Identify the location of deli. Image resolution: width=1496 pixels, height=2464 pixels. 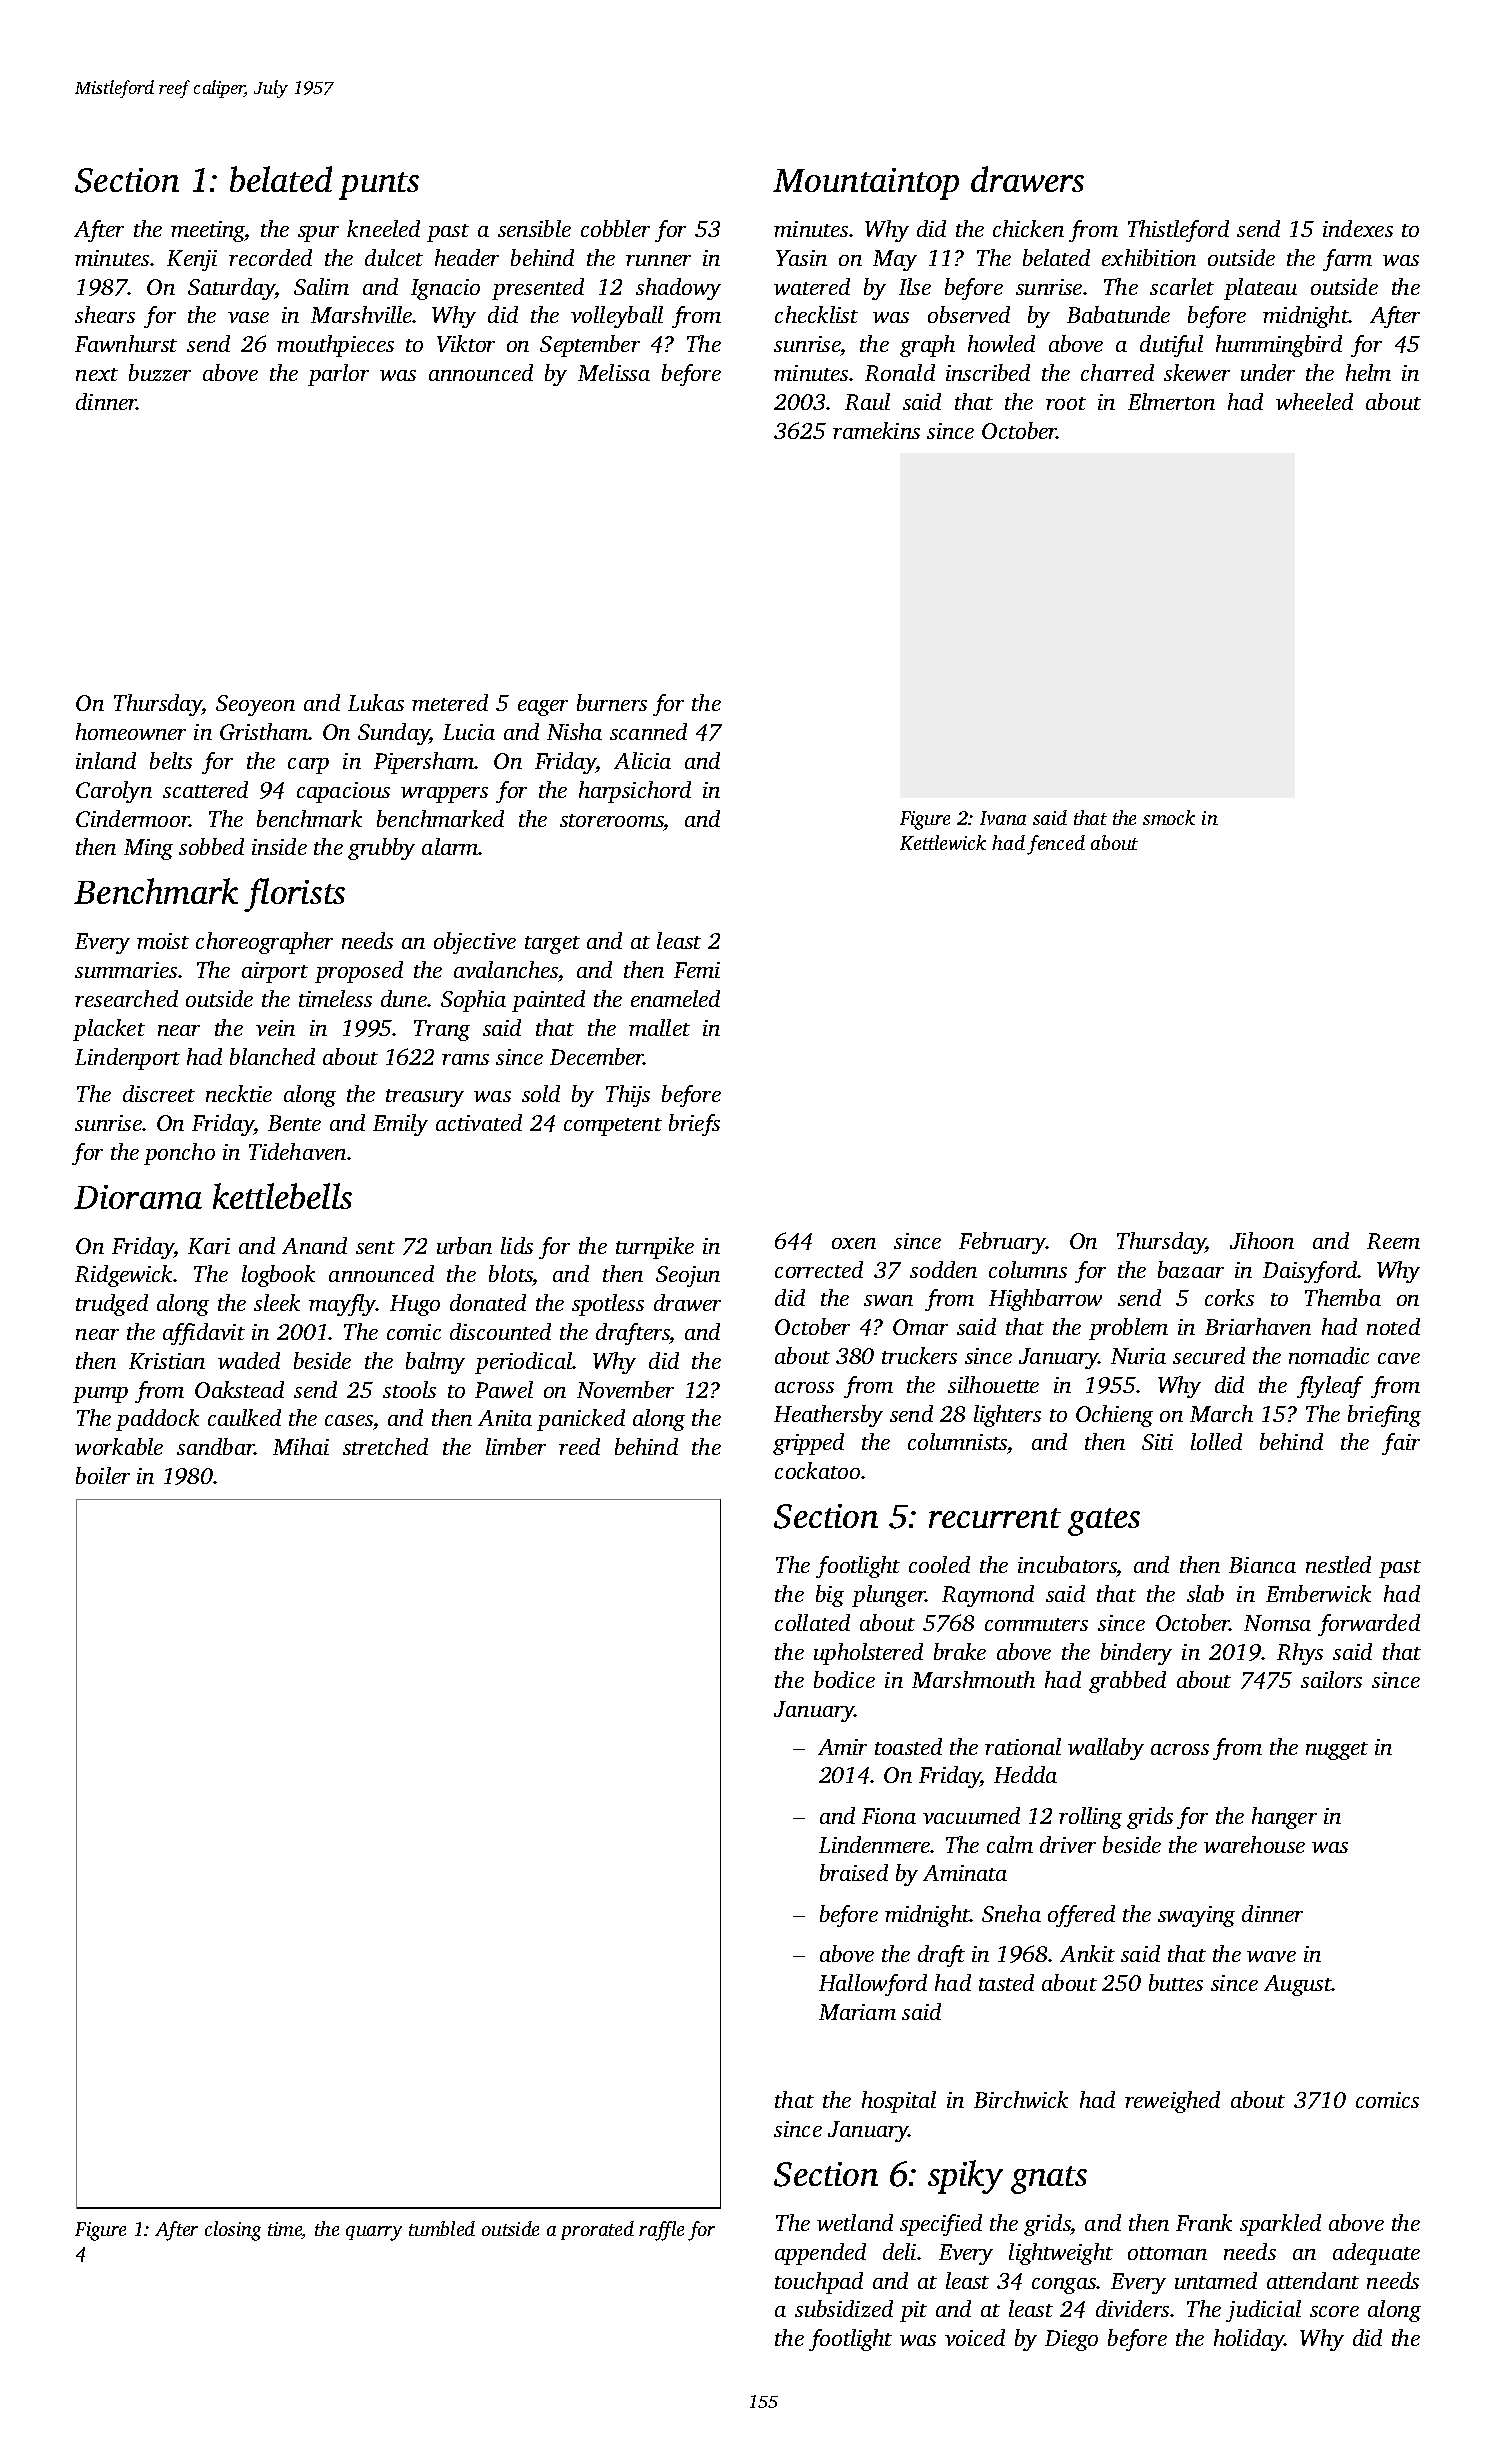
(899, 2251).
